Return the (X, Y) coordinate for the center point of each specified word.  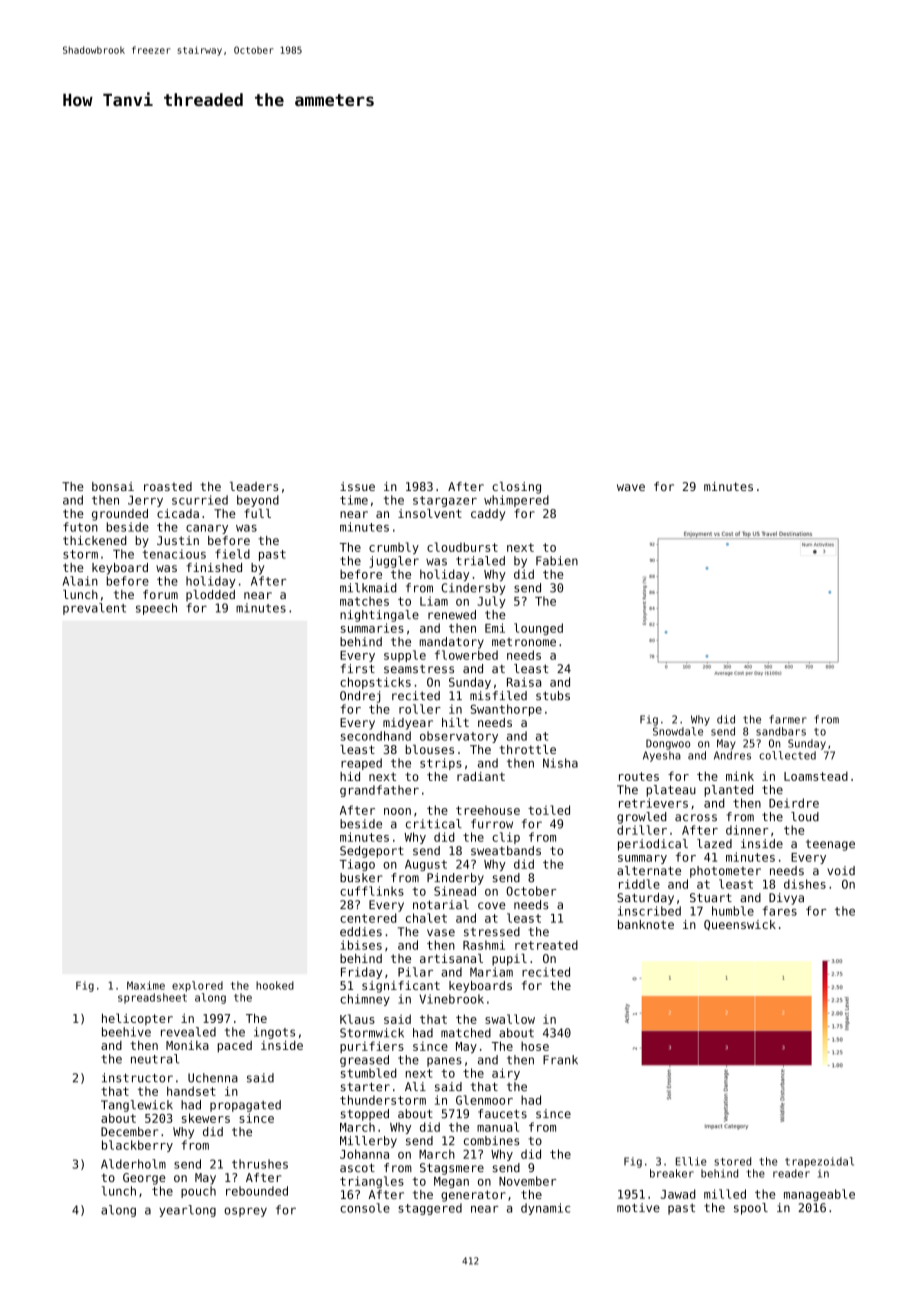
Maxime (146, 985)
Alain (80, 581)
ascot (357, 1168)
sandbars (781, 731)
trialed (480, 561)
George (144, 1179)
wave (631, 487)
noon (397, 811)
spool (751, 1209)
